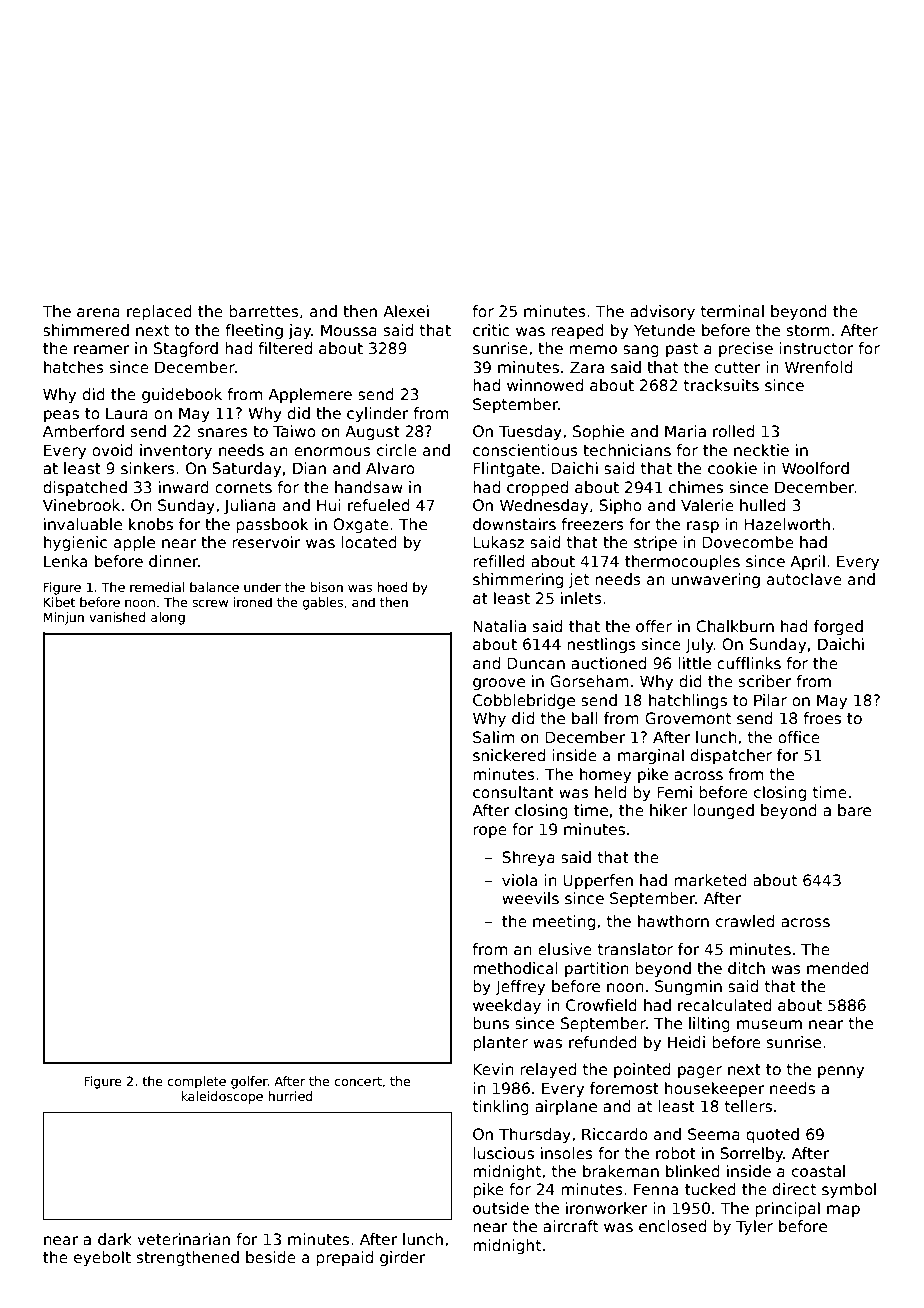 This page has width=924, height=1308. What do you see at coordinates (290, 1096) in the page?
I see `hurried` at bounding box center [290, 1096].
